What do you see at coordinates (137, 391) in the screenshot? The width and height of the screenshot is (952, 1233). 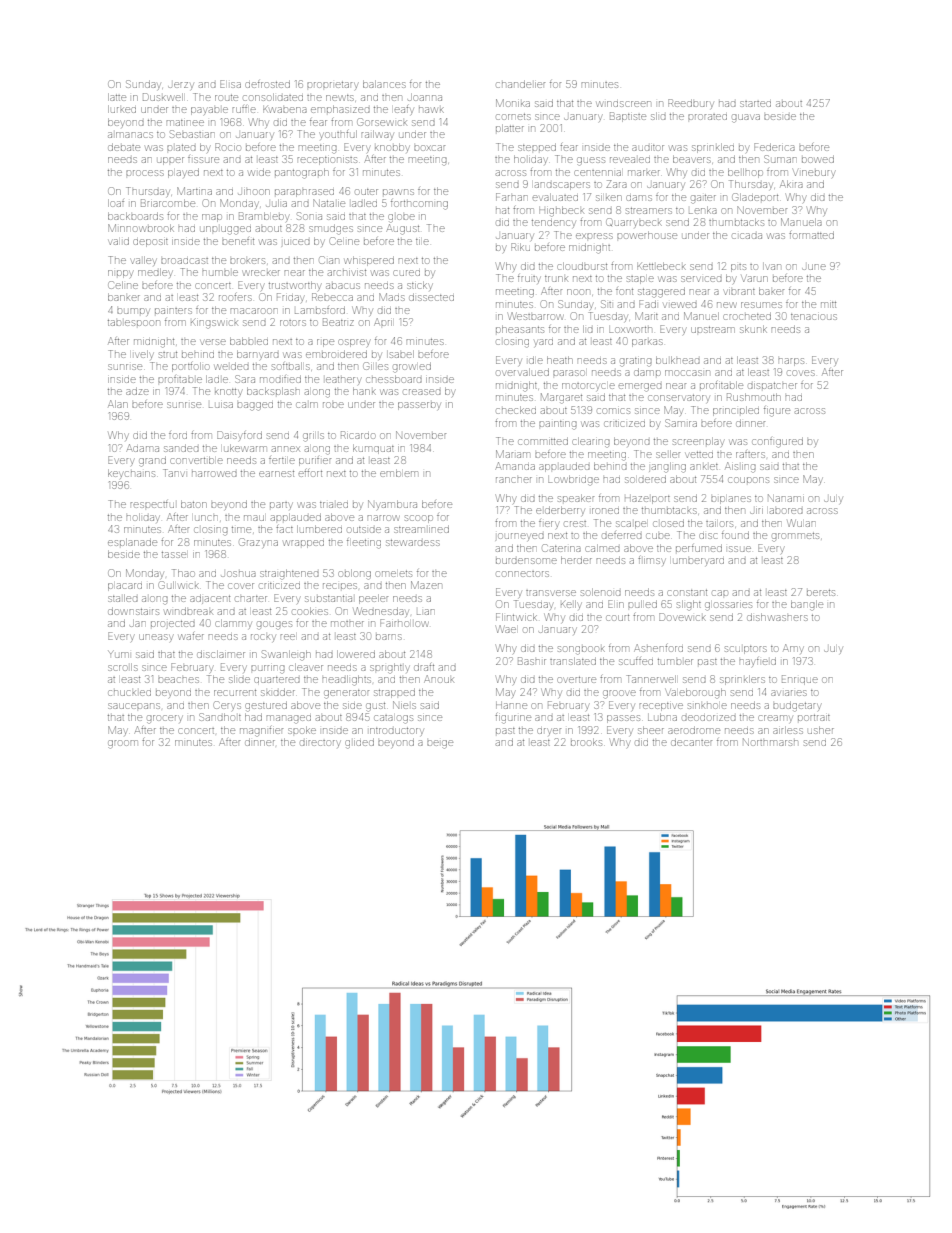 I see `adze` at bounding box center [137, 391].
